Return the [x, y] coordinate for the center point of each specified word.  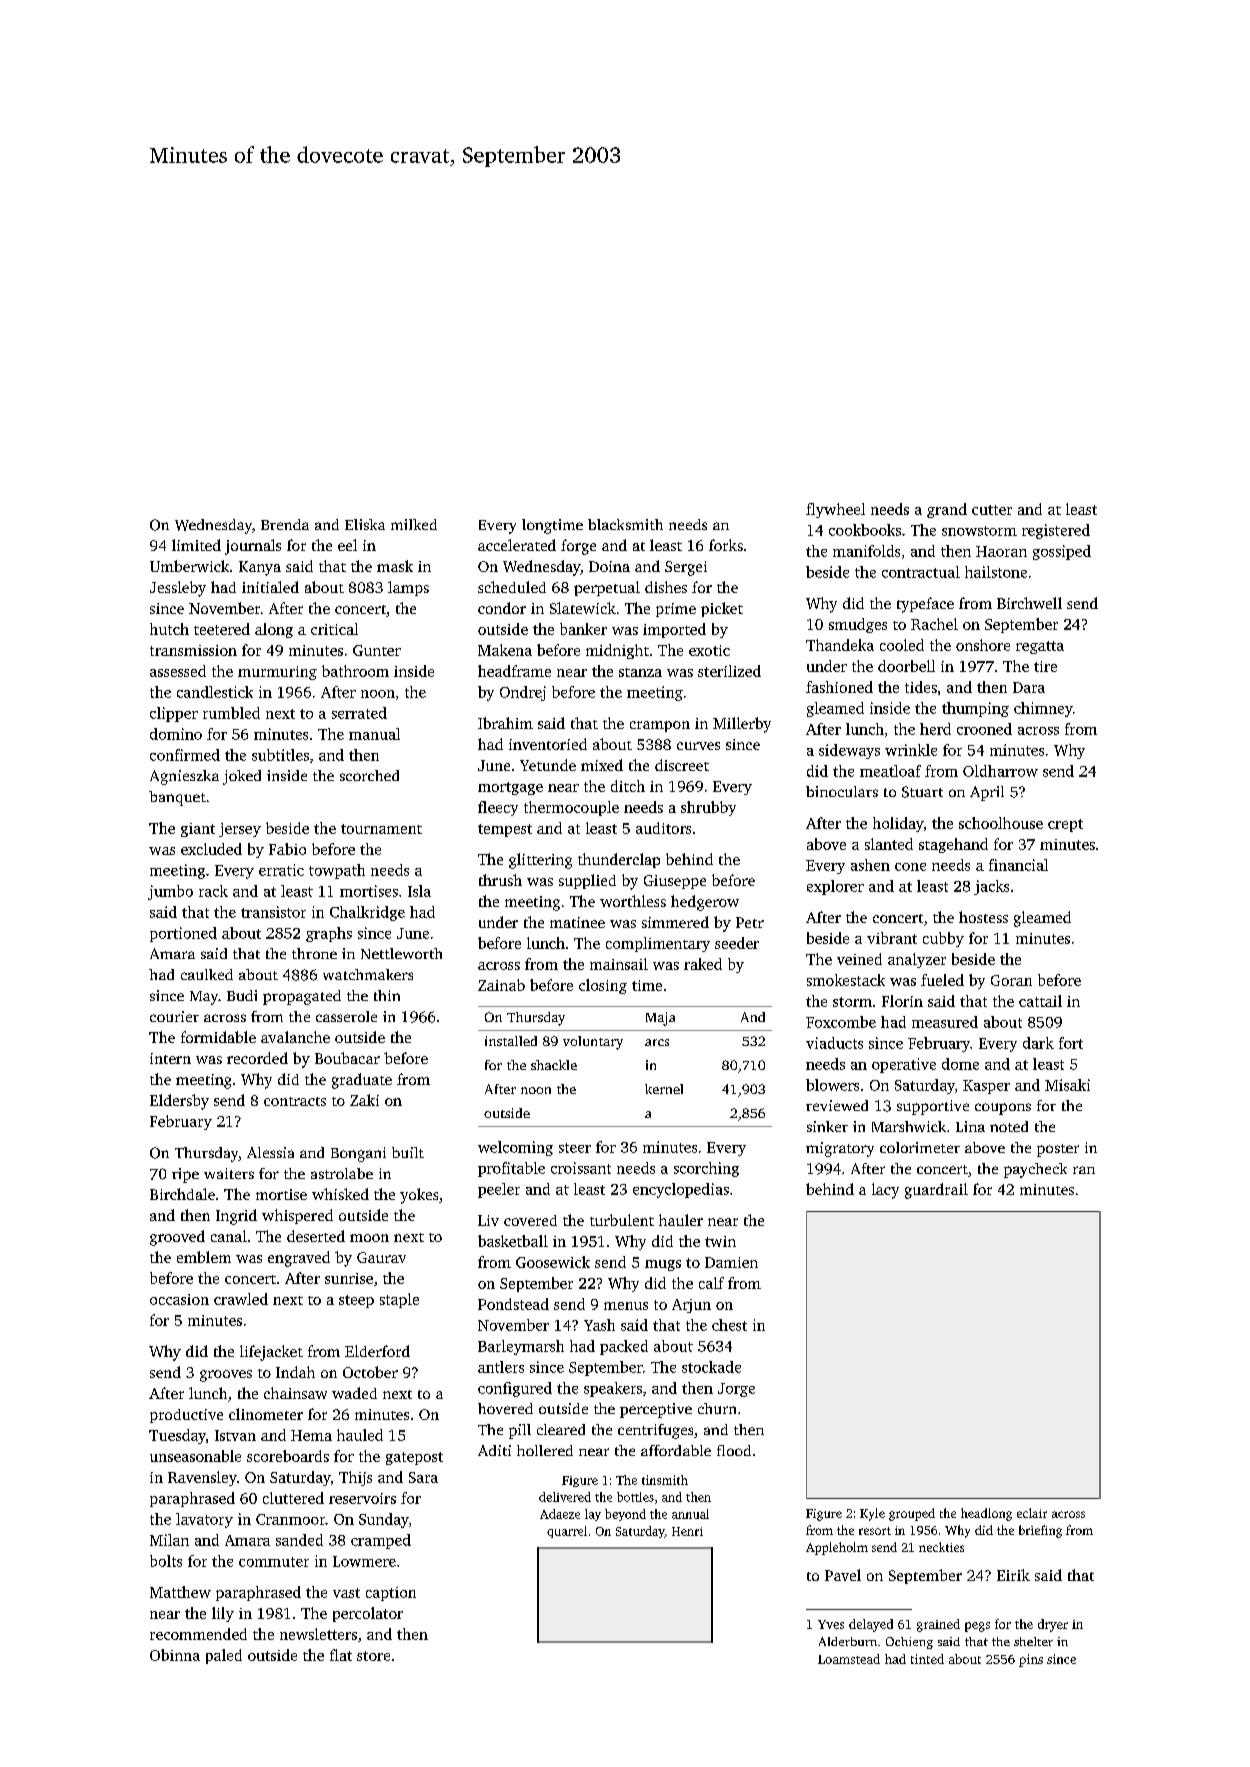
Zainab [501, 985]
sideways [849, 751]
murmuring [277, 673]
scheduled [512, 587]
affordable [676, 1450]
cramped [381, 1541]
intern [170, 1058]
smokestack [846, 980]
